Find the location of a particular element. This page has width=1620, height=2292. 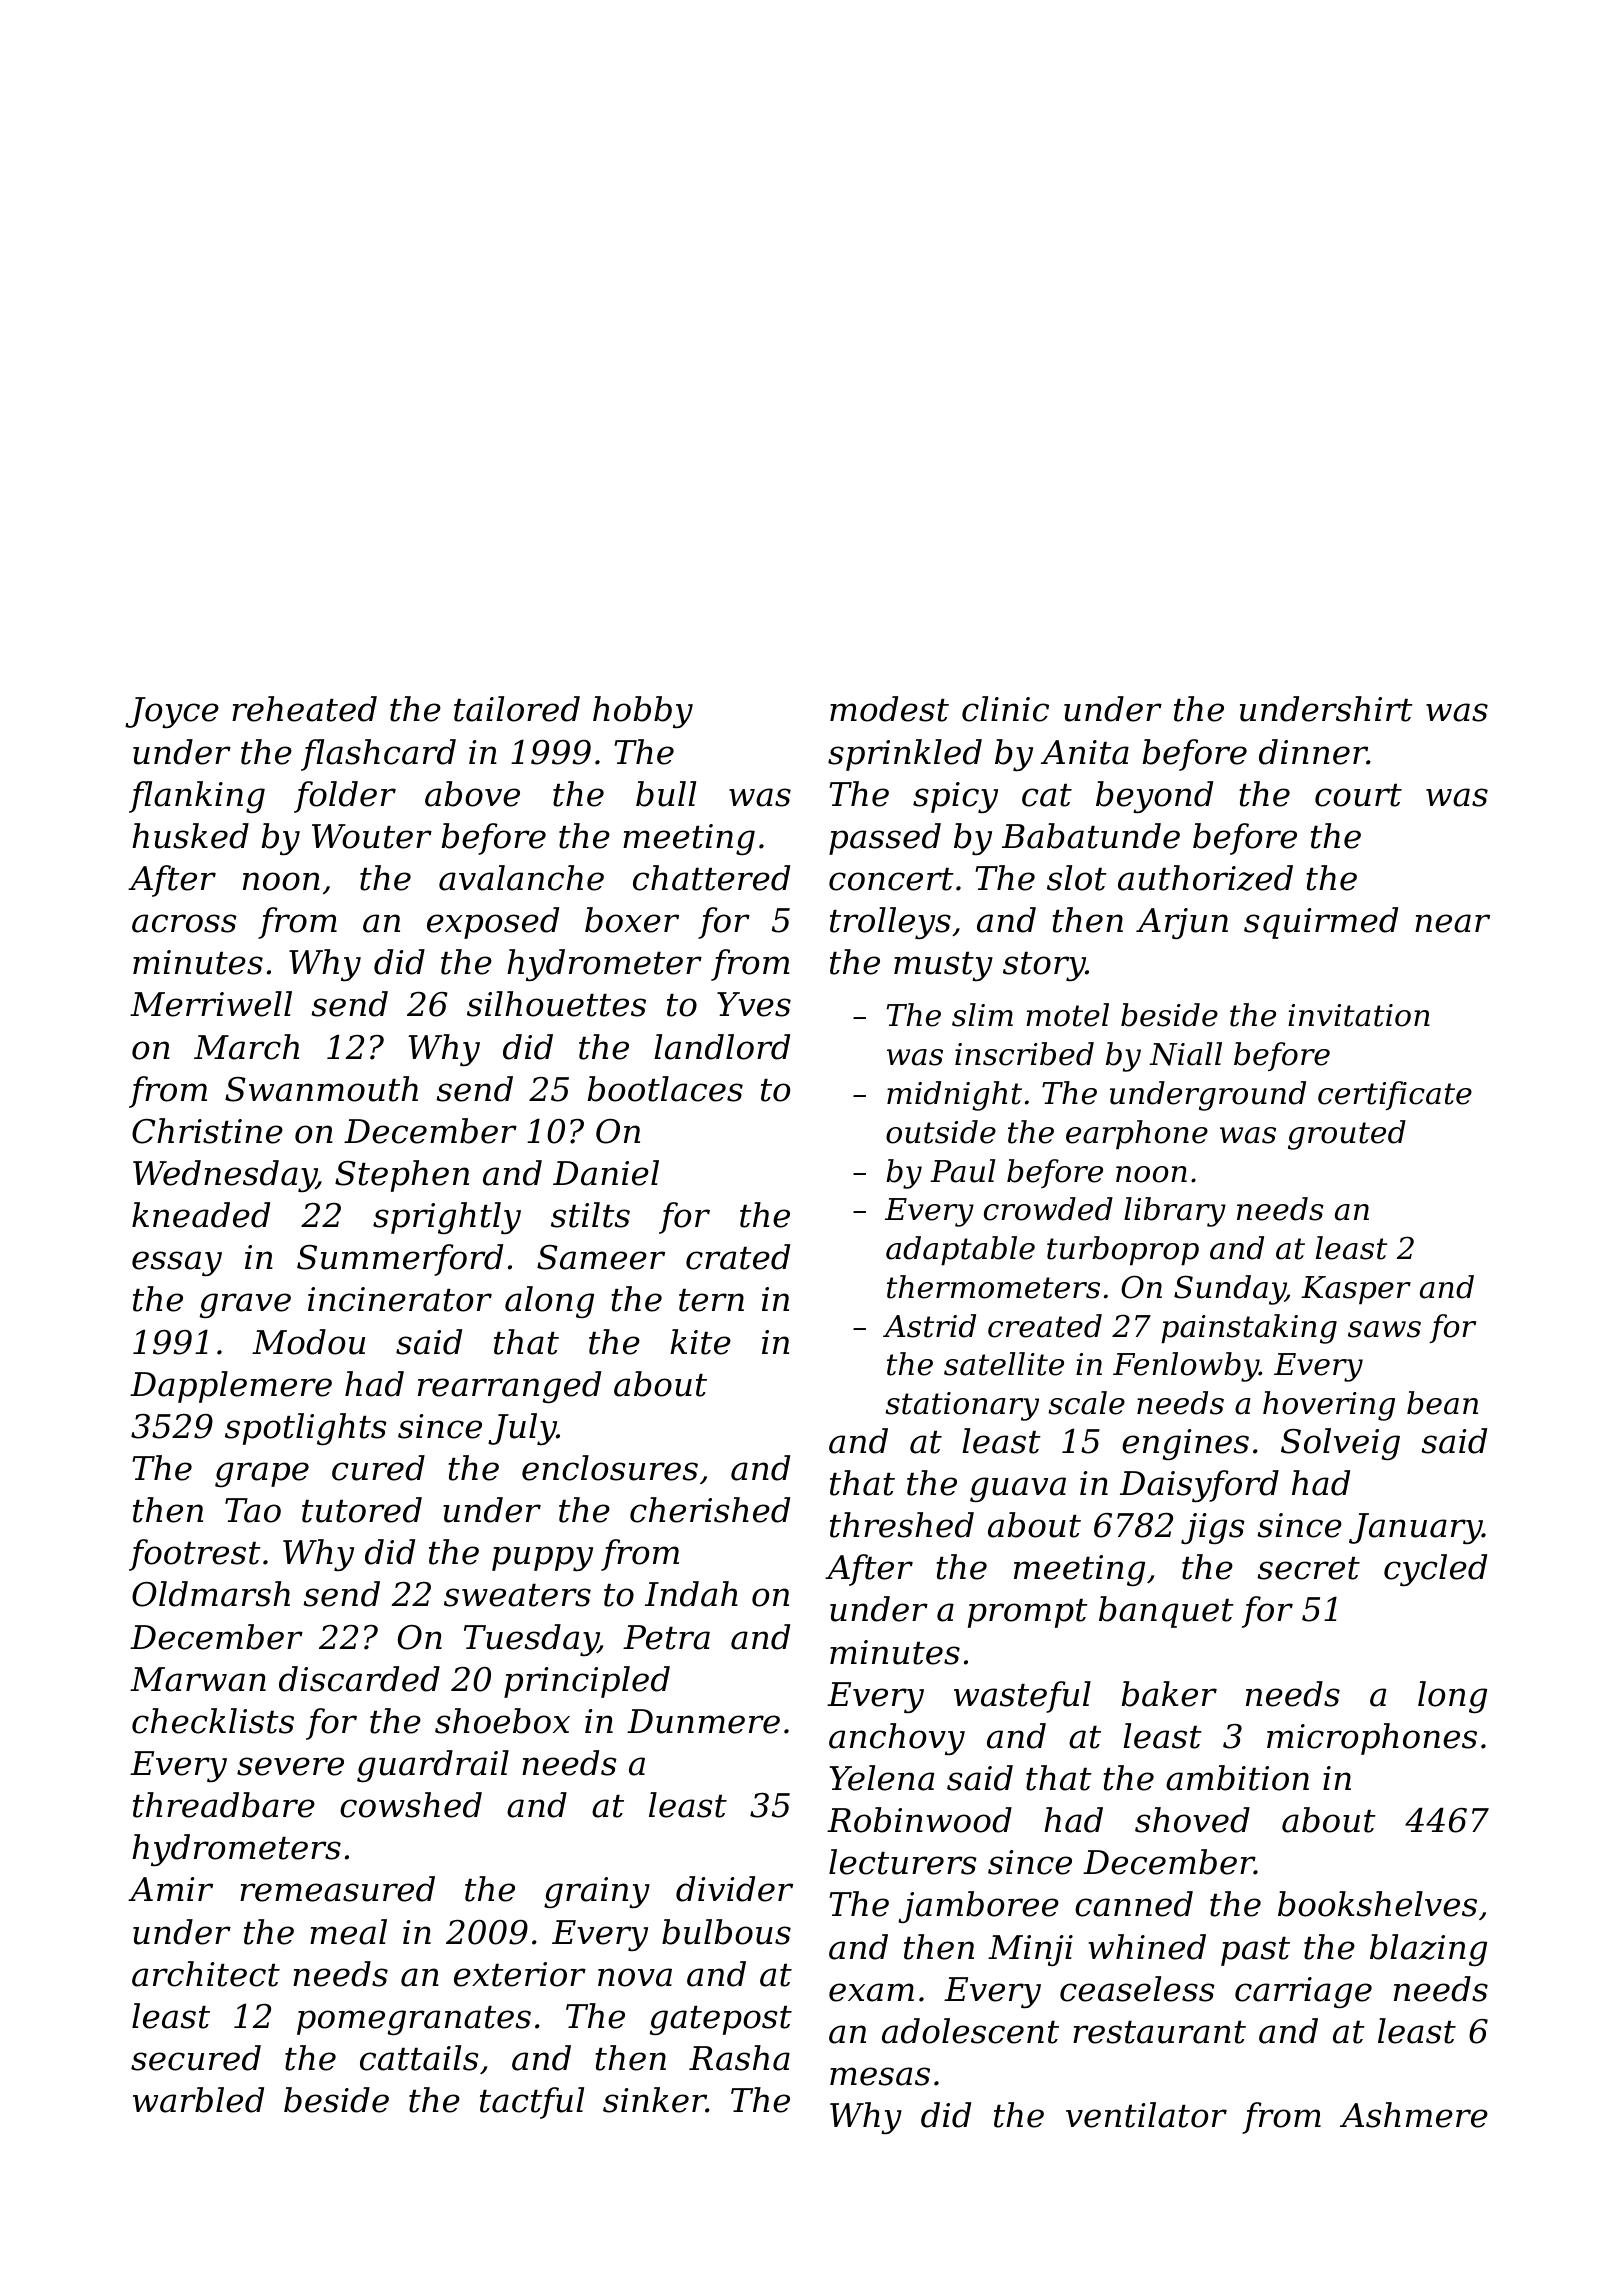

enclosures is located at coordinates (610, 1468).
